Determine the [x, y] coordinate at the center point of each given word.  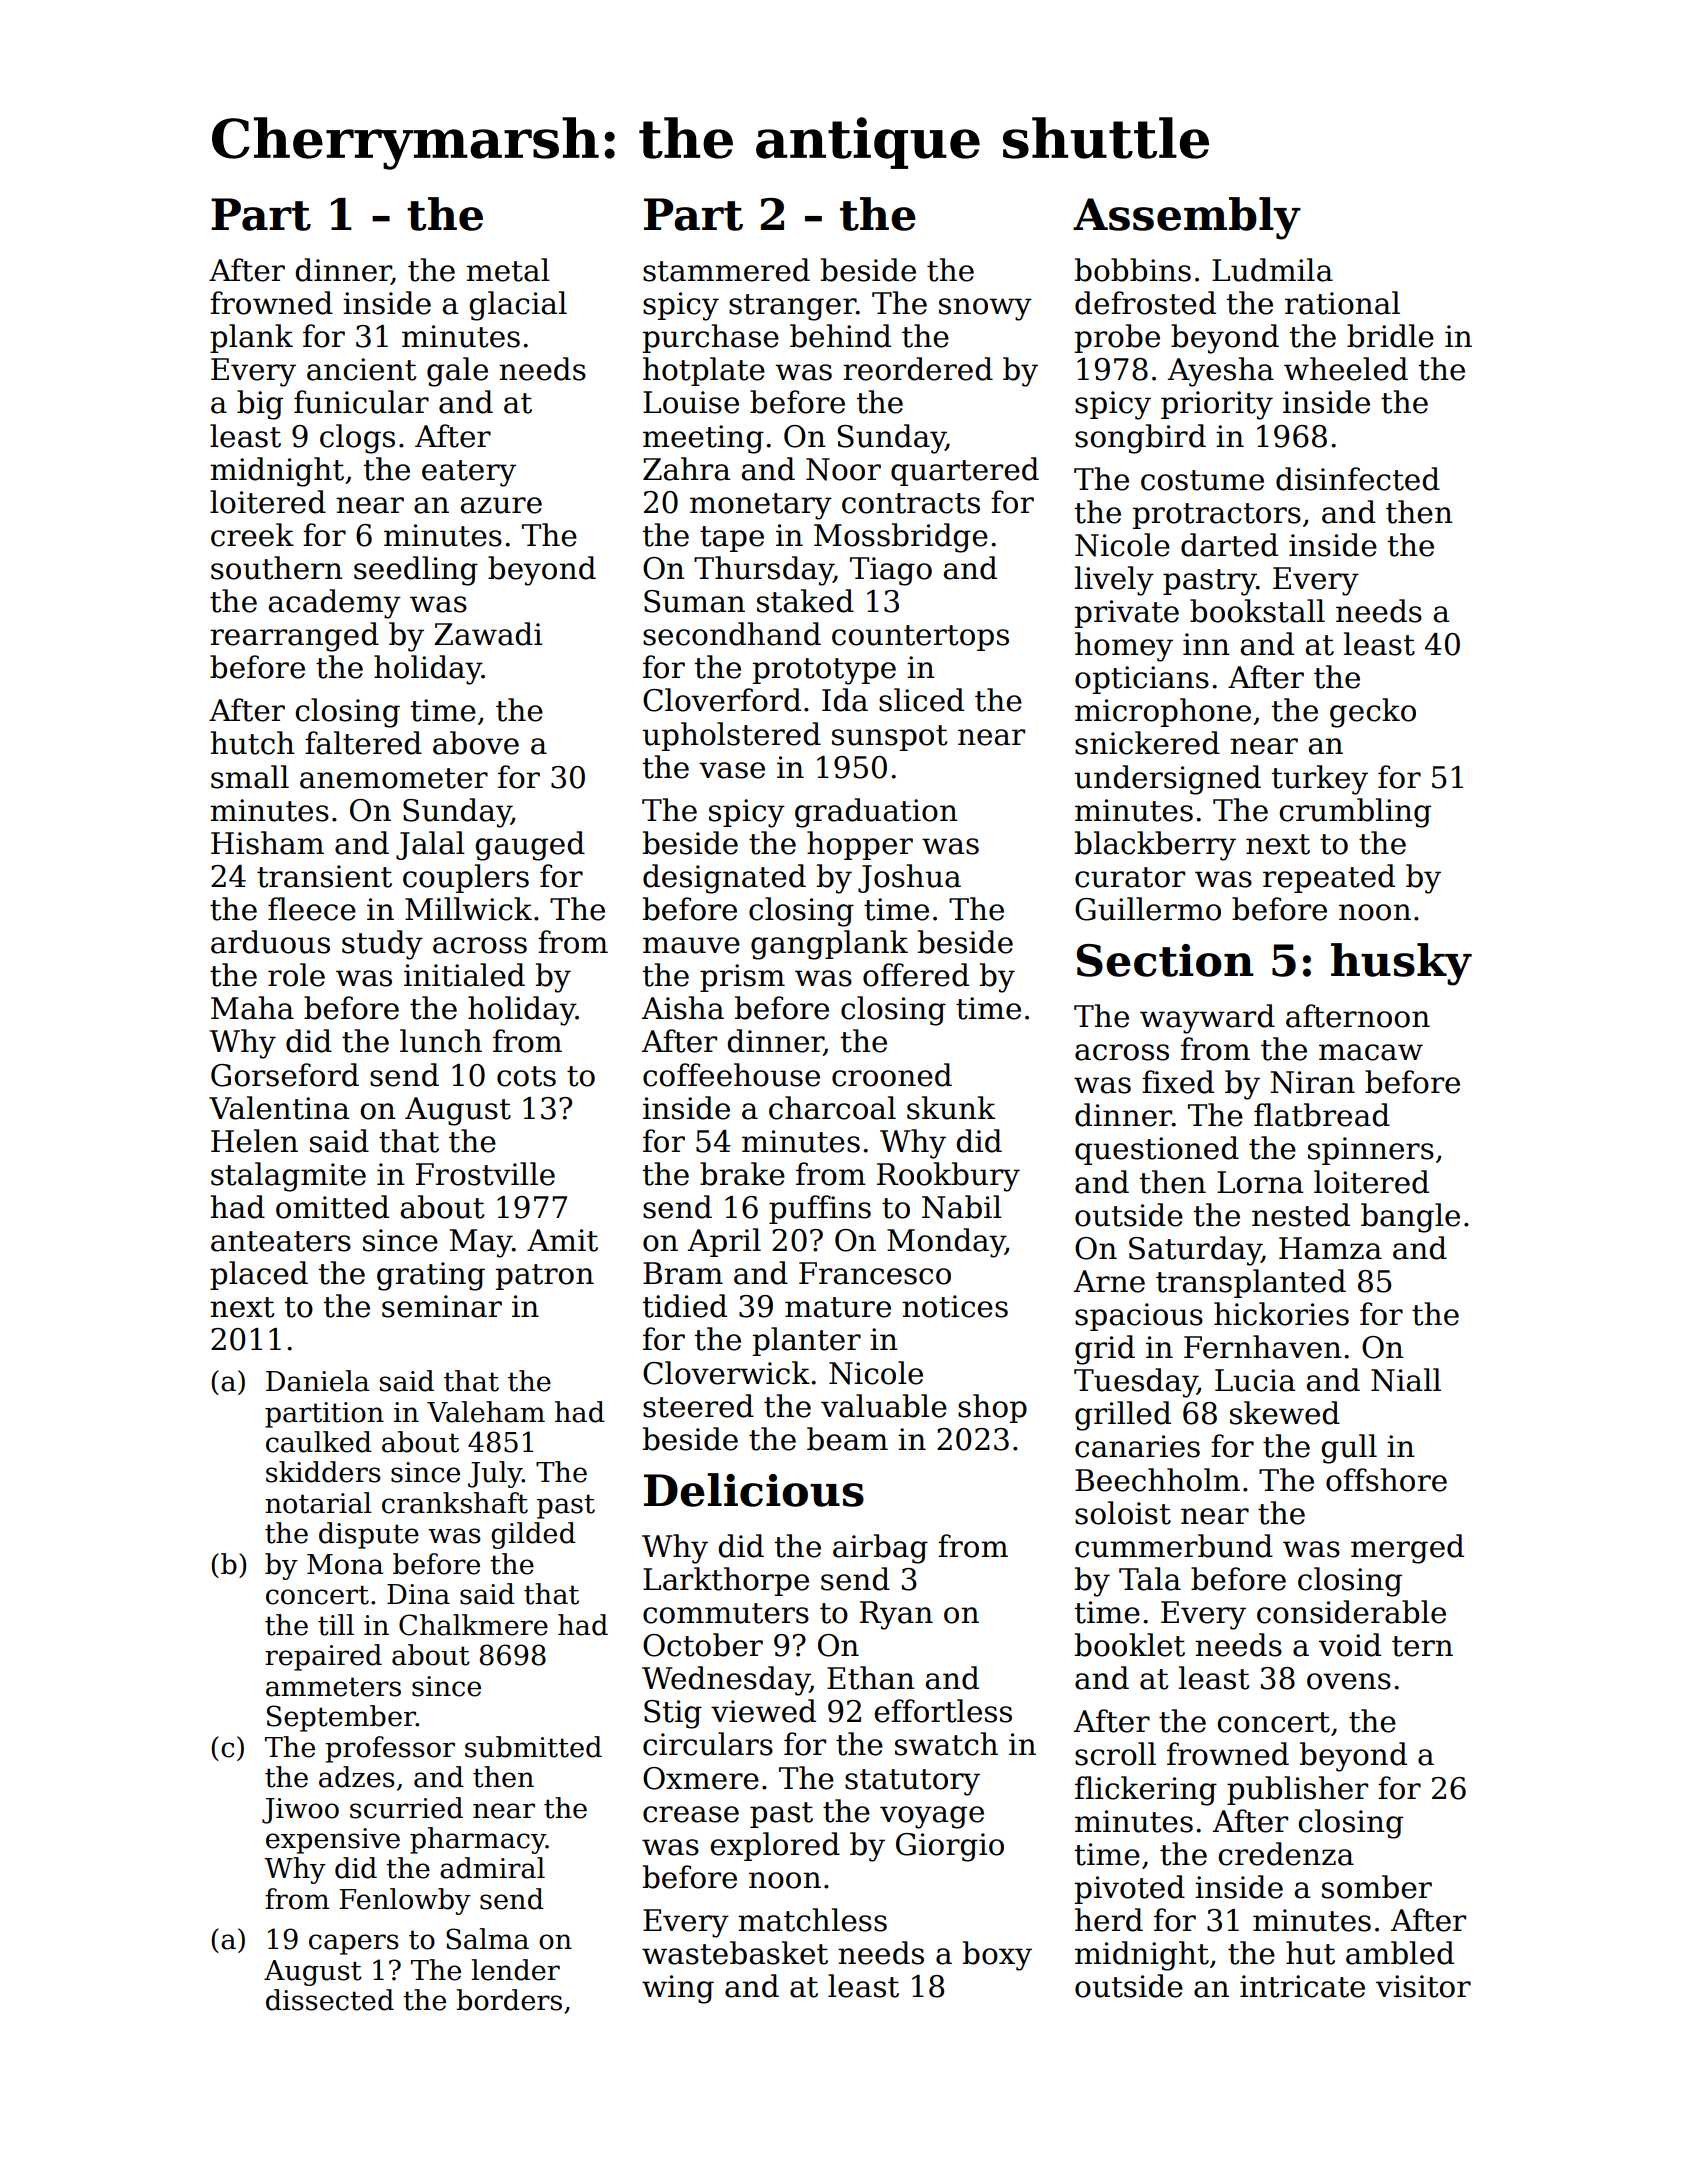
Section [1165, 960]
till [336, 1625]
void [1350, 1645]
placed [259, 1275]
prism [742, 978]
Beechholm [1157, 1480]
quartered [965, 471]
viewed [763, 1711]
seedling [416, 571]
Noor [843, 469]
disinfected [1358, 479]
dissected [330, 2000]
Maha [252, 1008]
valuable [884, 1406]
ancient [361, 369]
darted [1229, 545]
